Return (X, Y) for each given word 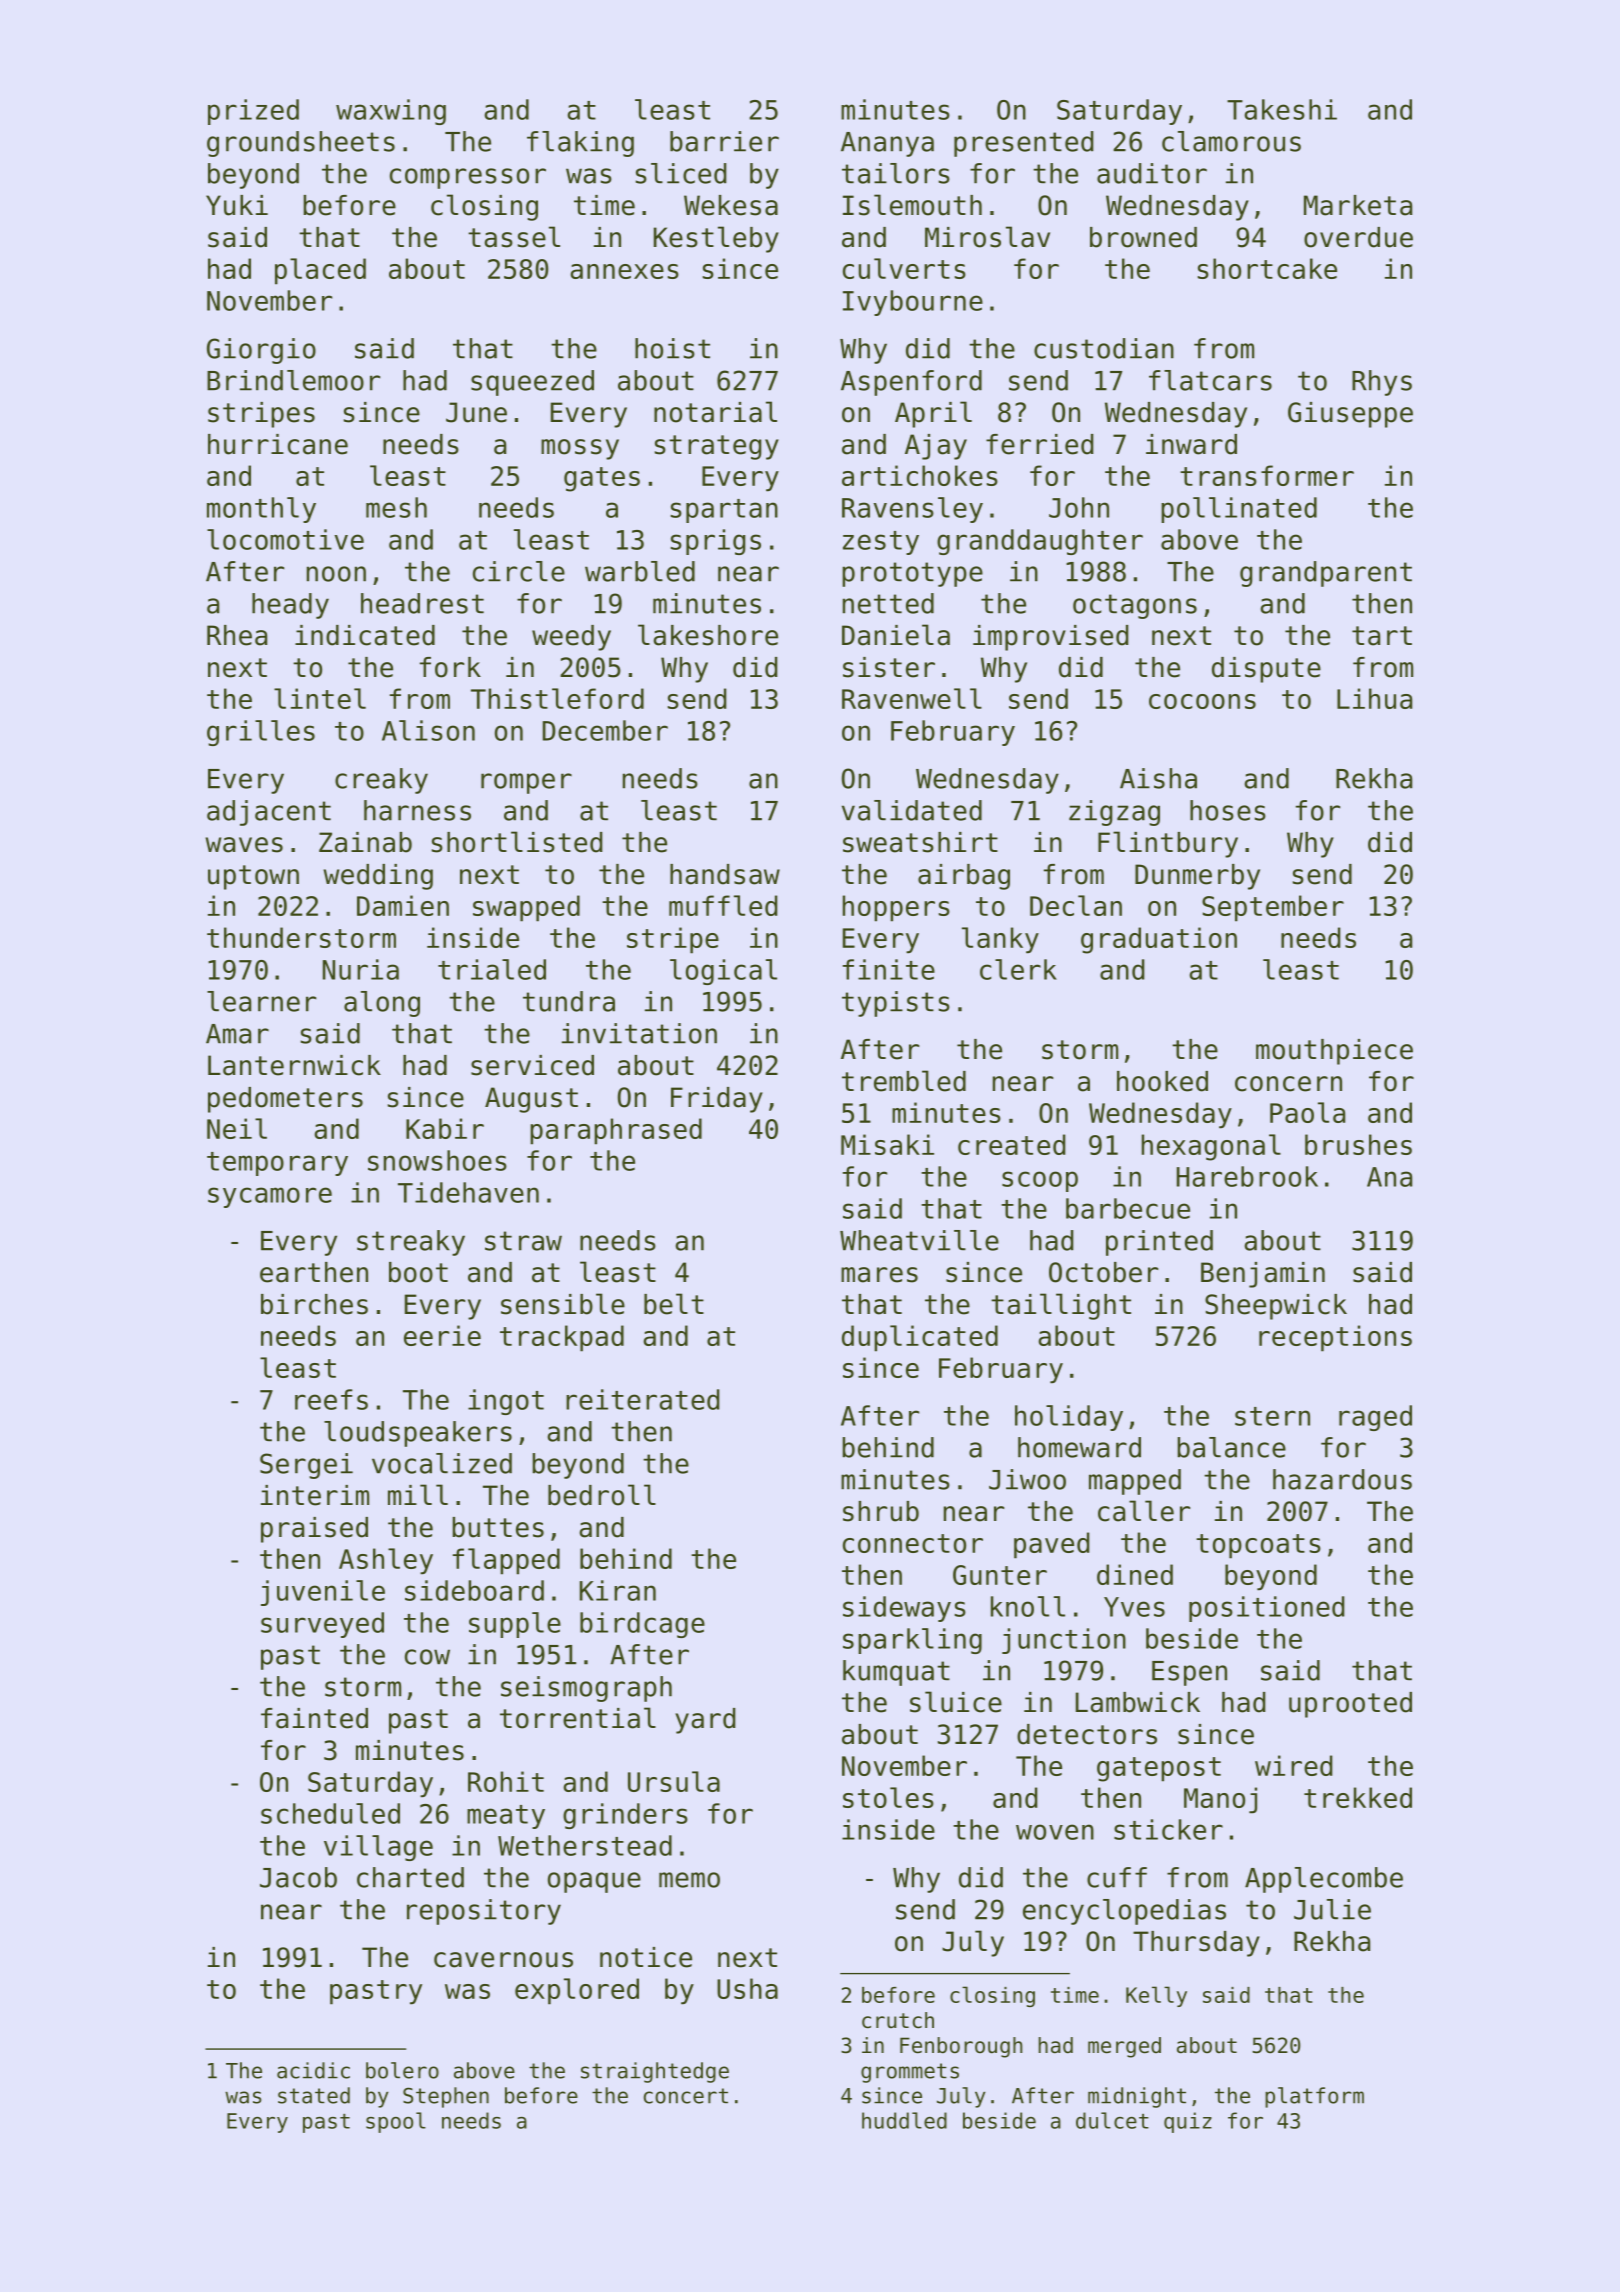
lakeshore (708, 635)
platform (1314, 2097)
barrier (724, 141)
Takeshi (1282, 109)
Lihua (1374, 698)
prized (253, 112)
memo (689, 1880)
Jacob (298, 1877)
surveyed (322, 1625)
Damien (403, 905)
